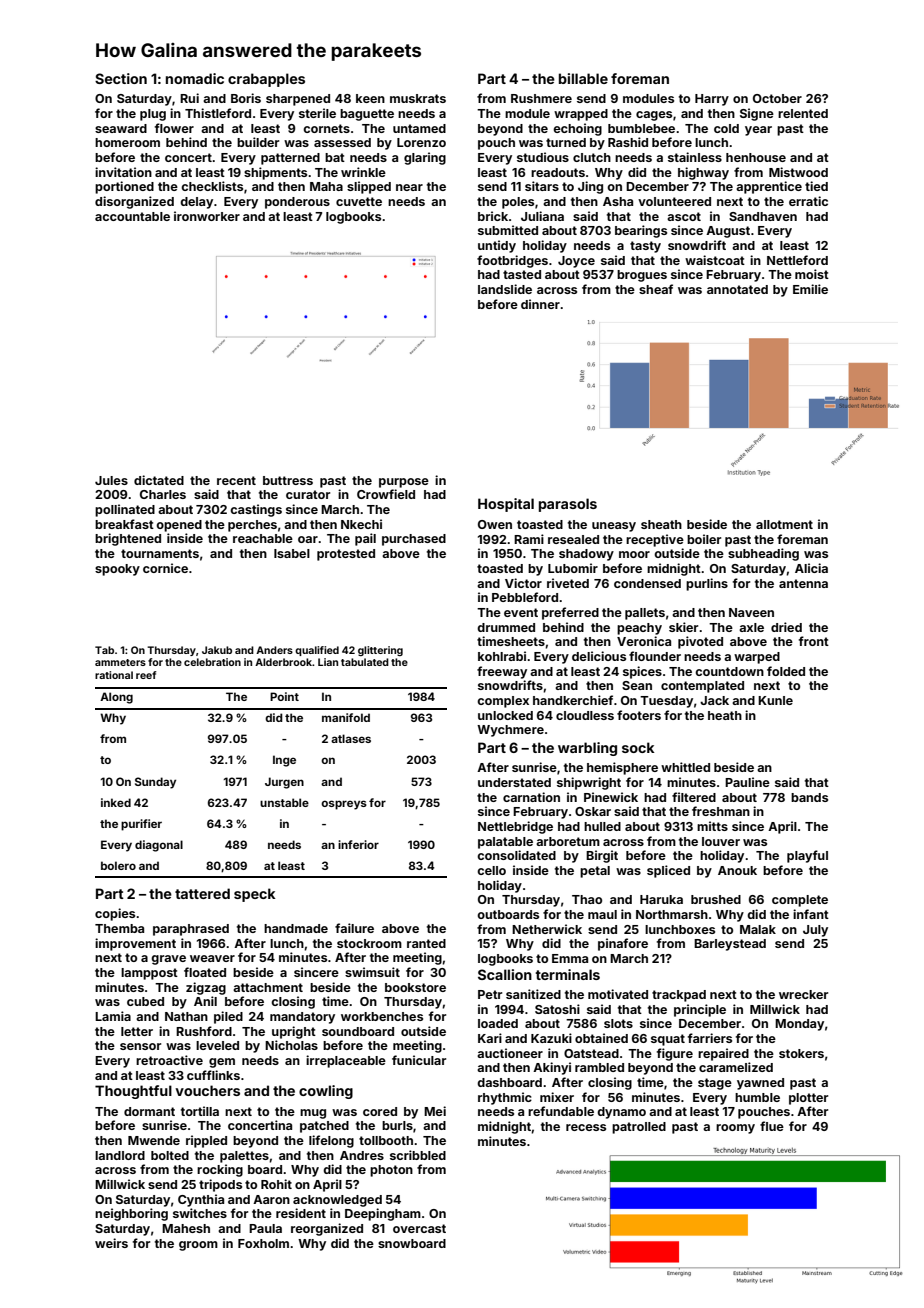 This screenshot has height=1308, width=924. Describe the element at coordinates (382, 1016) in the screenshot. I see `workbenches` at that location.
